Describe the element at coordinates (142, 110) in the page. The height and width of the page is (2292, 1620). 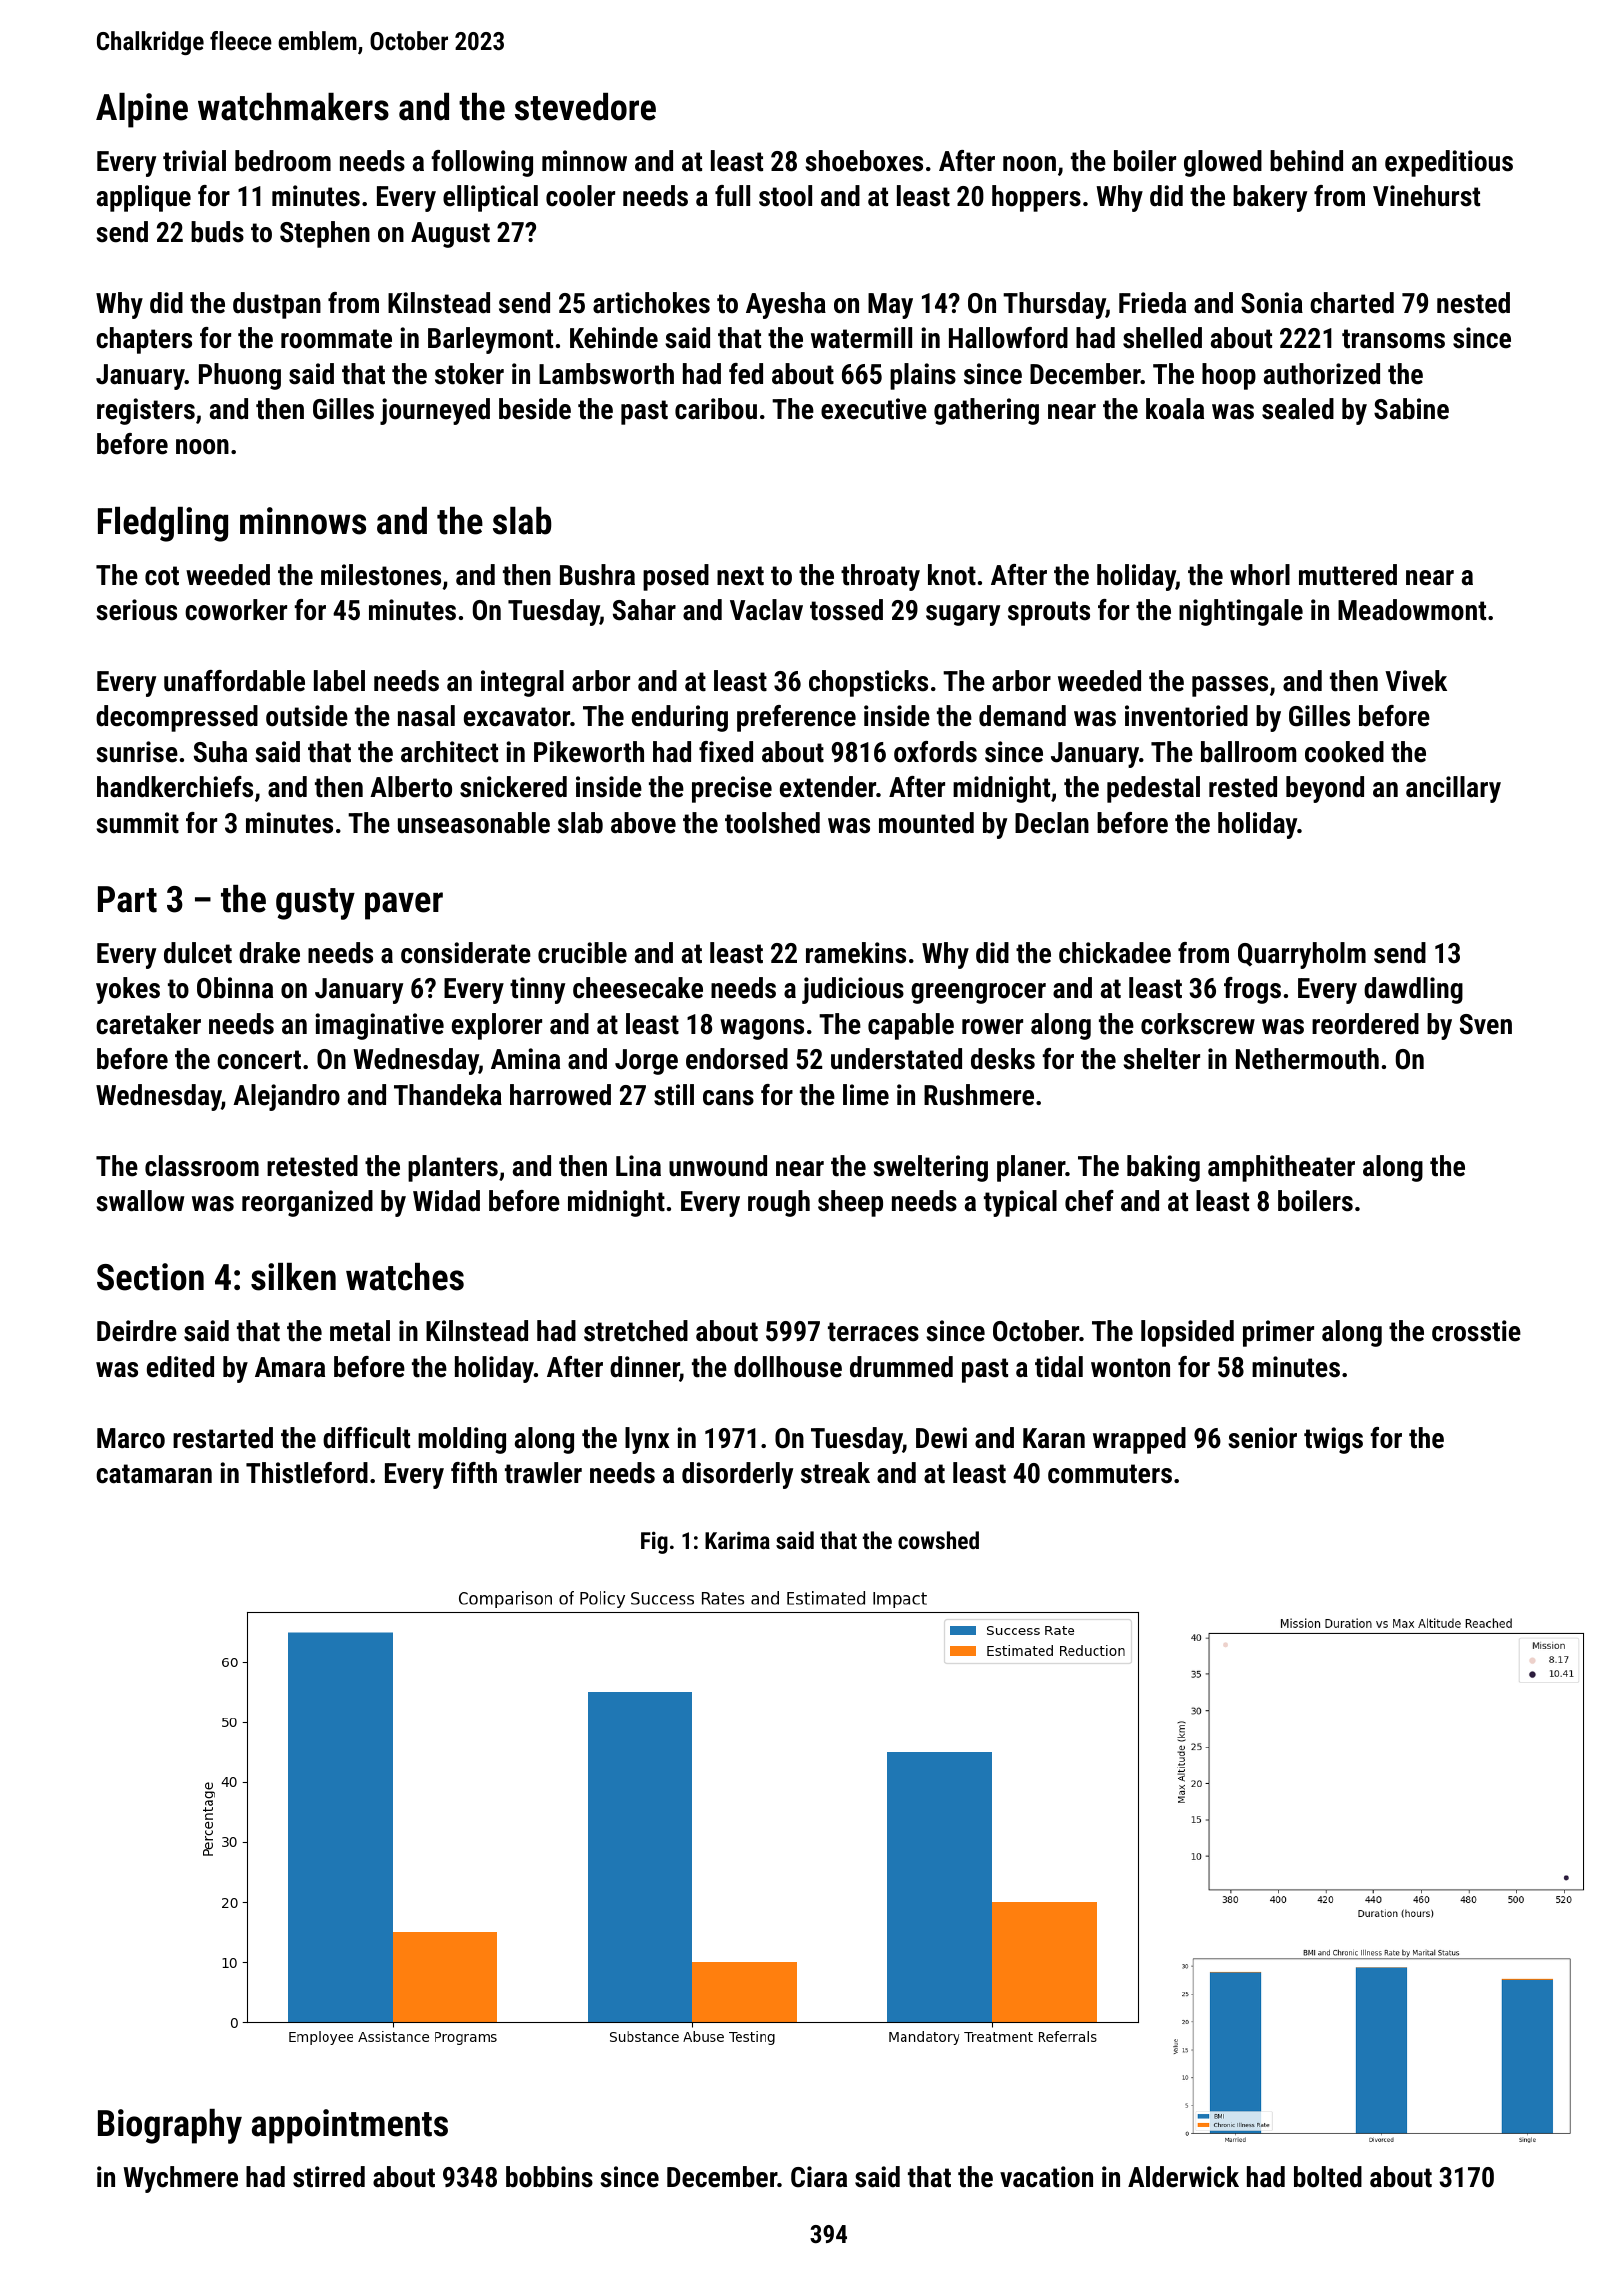
I see `Alpine` at that location.
